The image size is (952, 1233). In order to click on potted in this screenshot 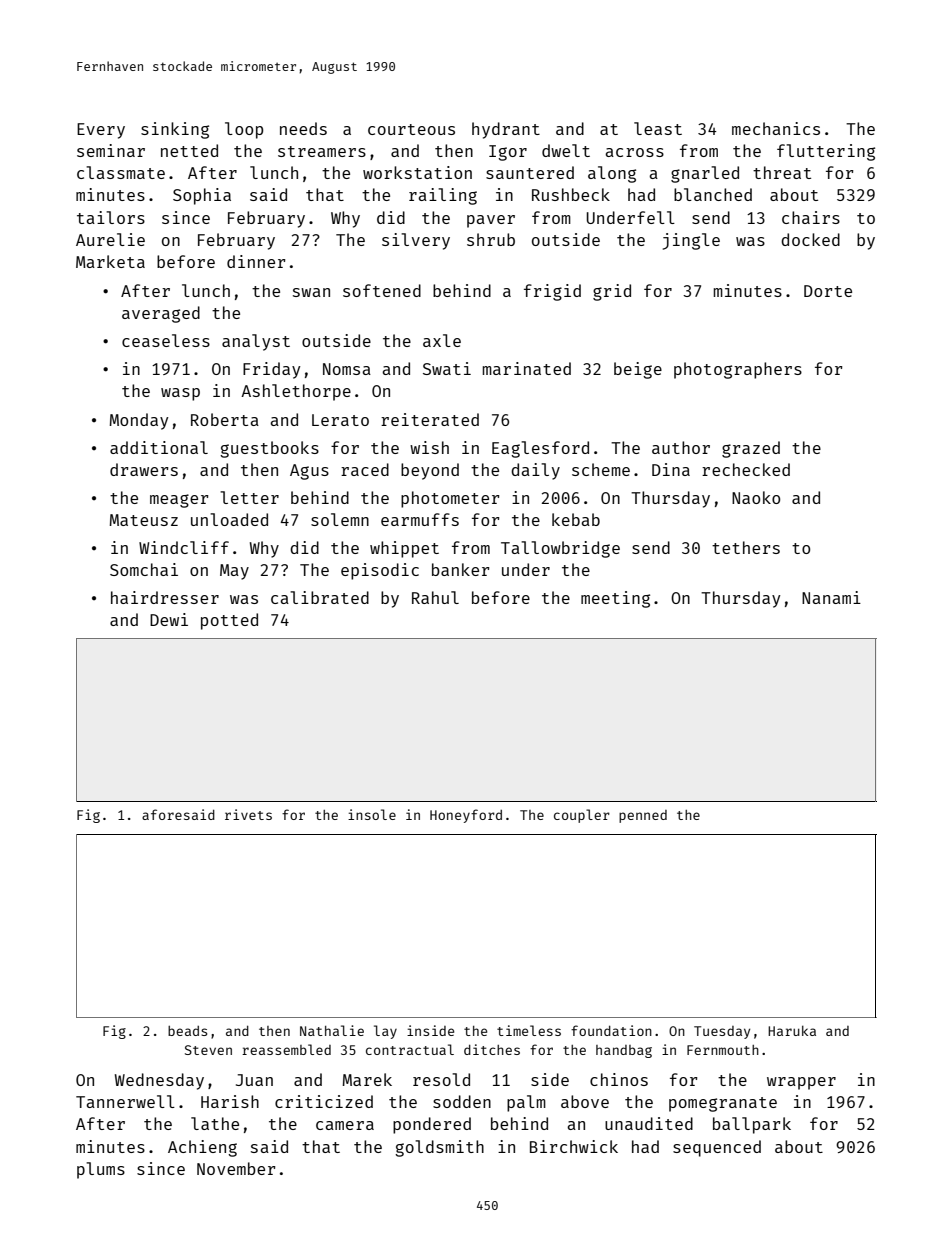, I will do `click(229, 621)`.
